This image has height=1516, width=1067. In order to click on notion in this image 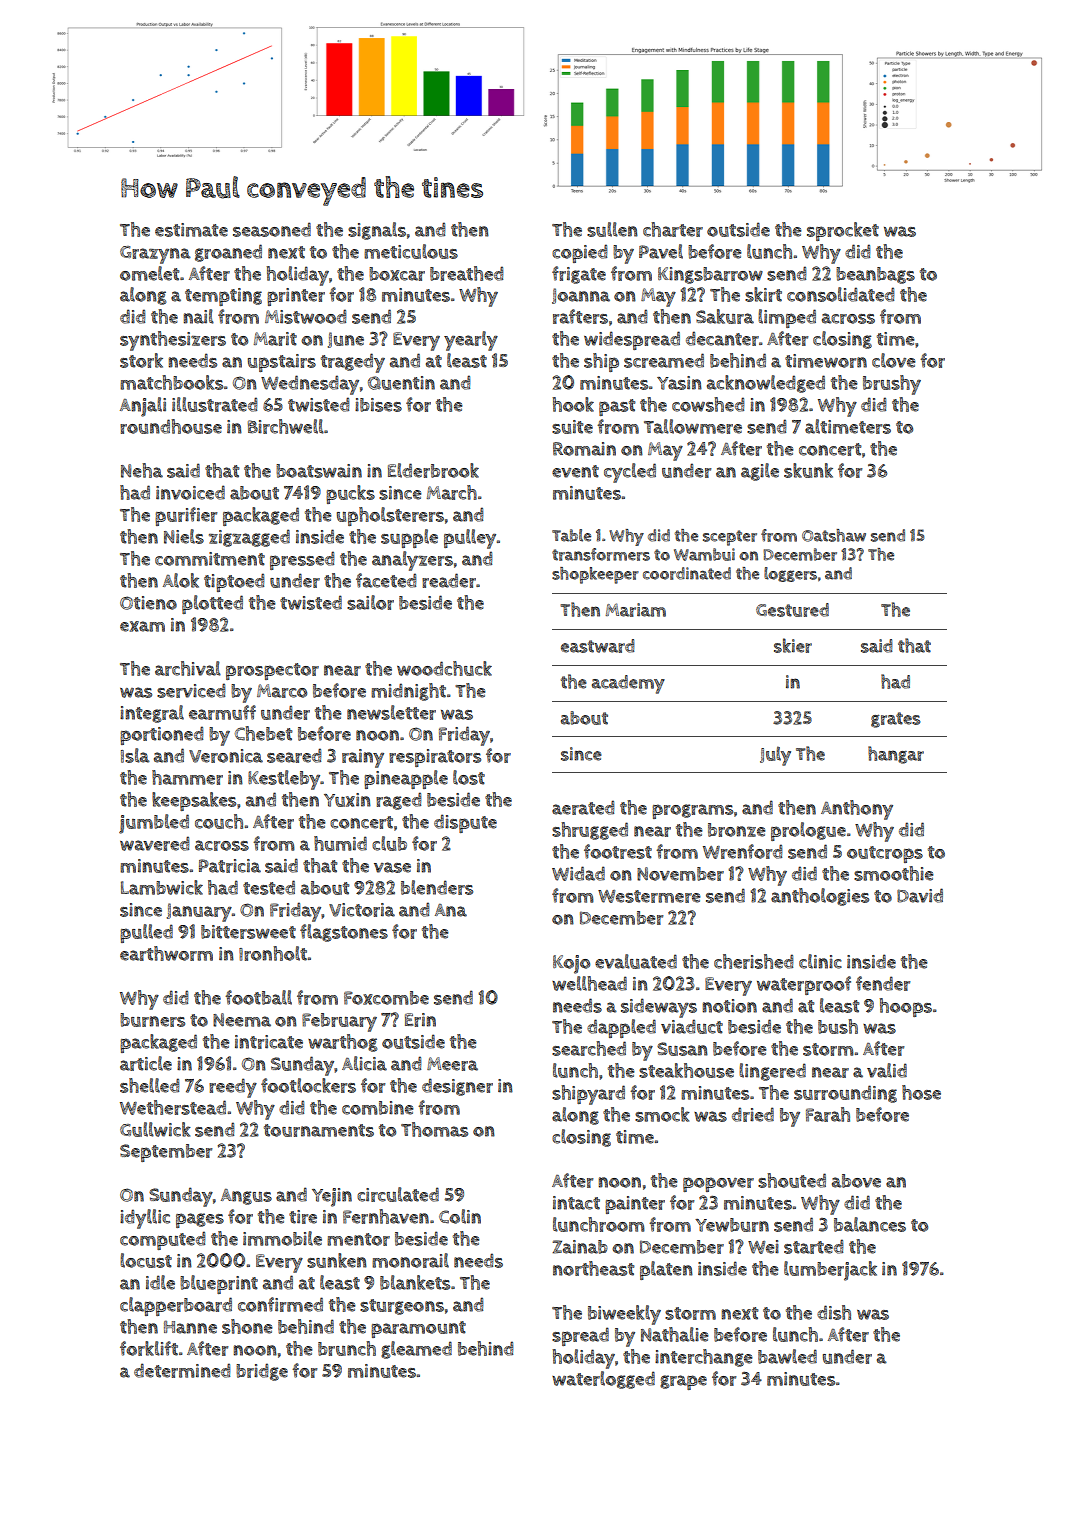, I will do `click(730, 1006)`.
